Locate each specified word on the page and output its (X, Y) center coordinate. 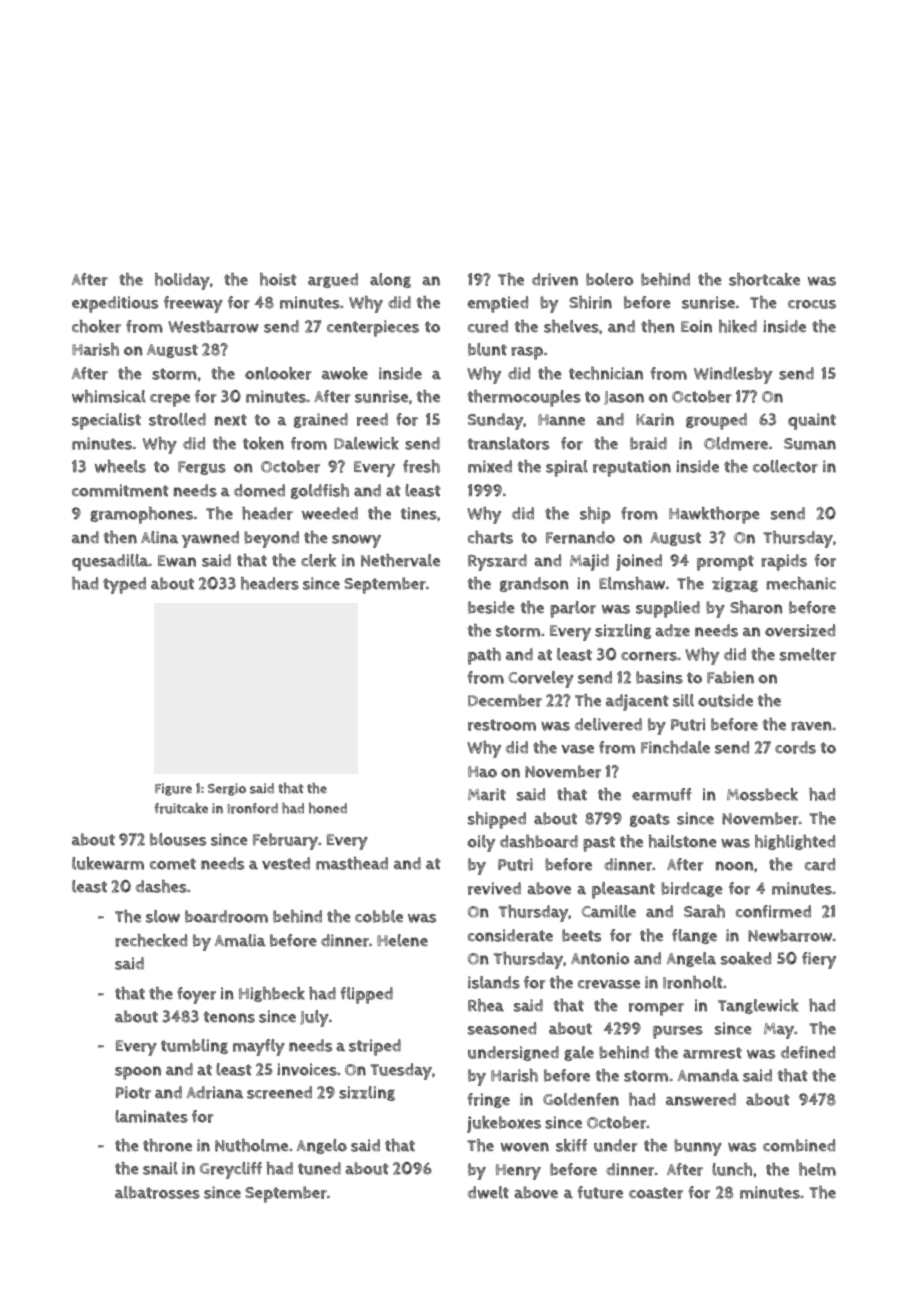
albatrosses (157, 1192)
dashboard (539, 841)
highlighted (795, 842)
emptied (498, 304)
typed (124, 585)
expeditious (115, 304)
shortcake (764, 279)
